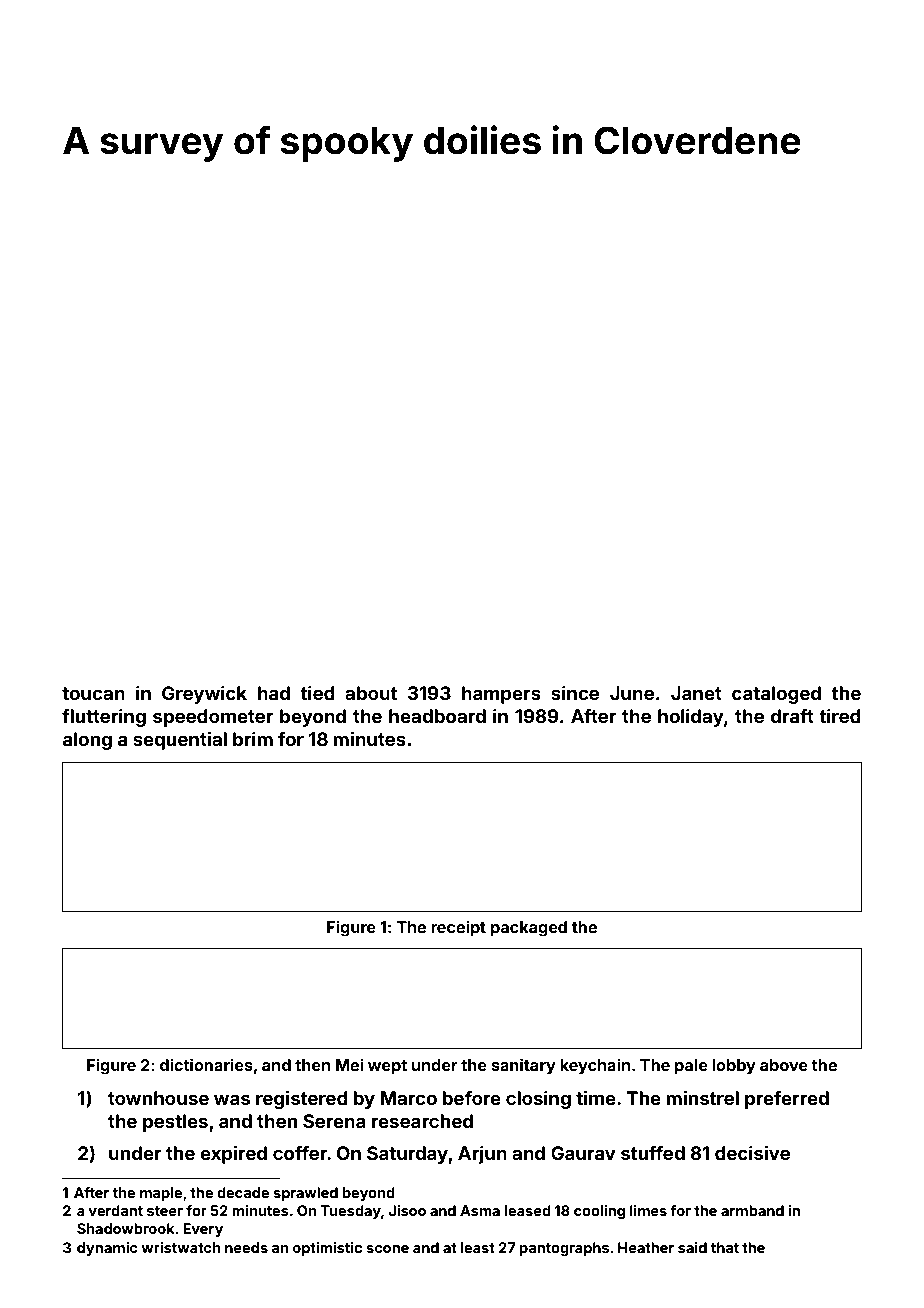 This document has height=1308, width=924. I want to click on along, so click(87, 741).
